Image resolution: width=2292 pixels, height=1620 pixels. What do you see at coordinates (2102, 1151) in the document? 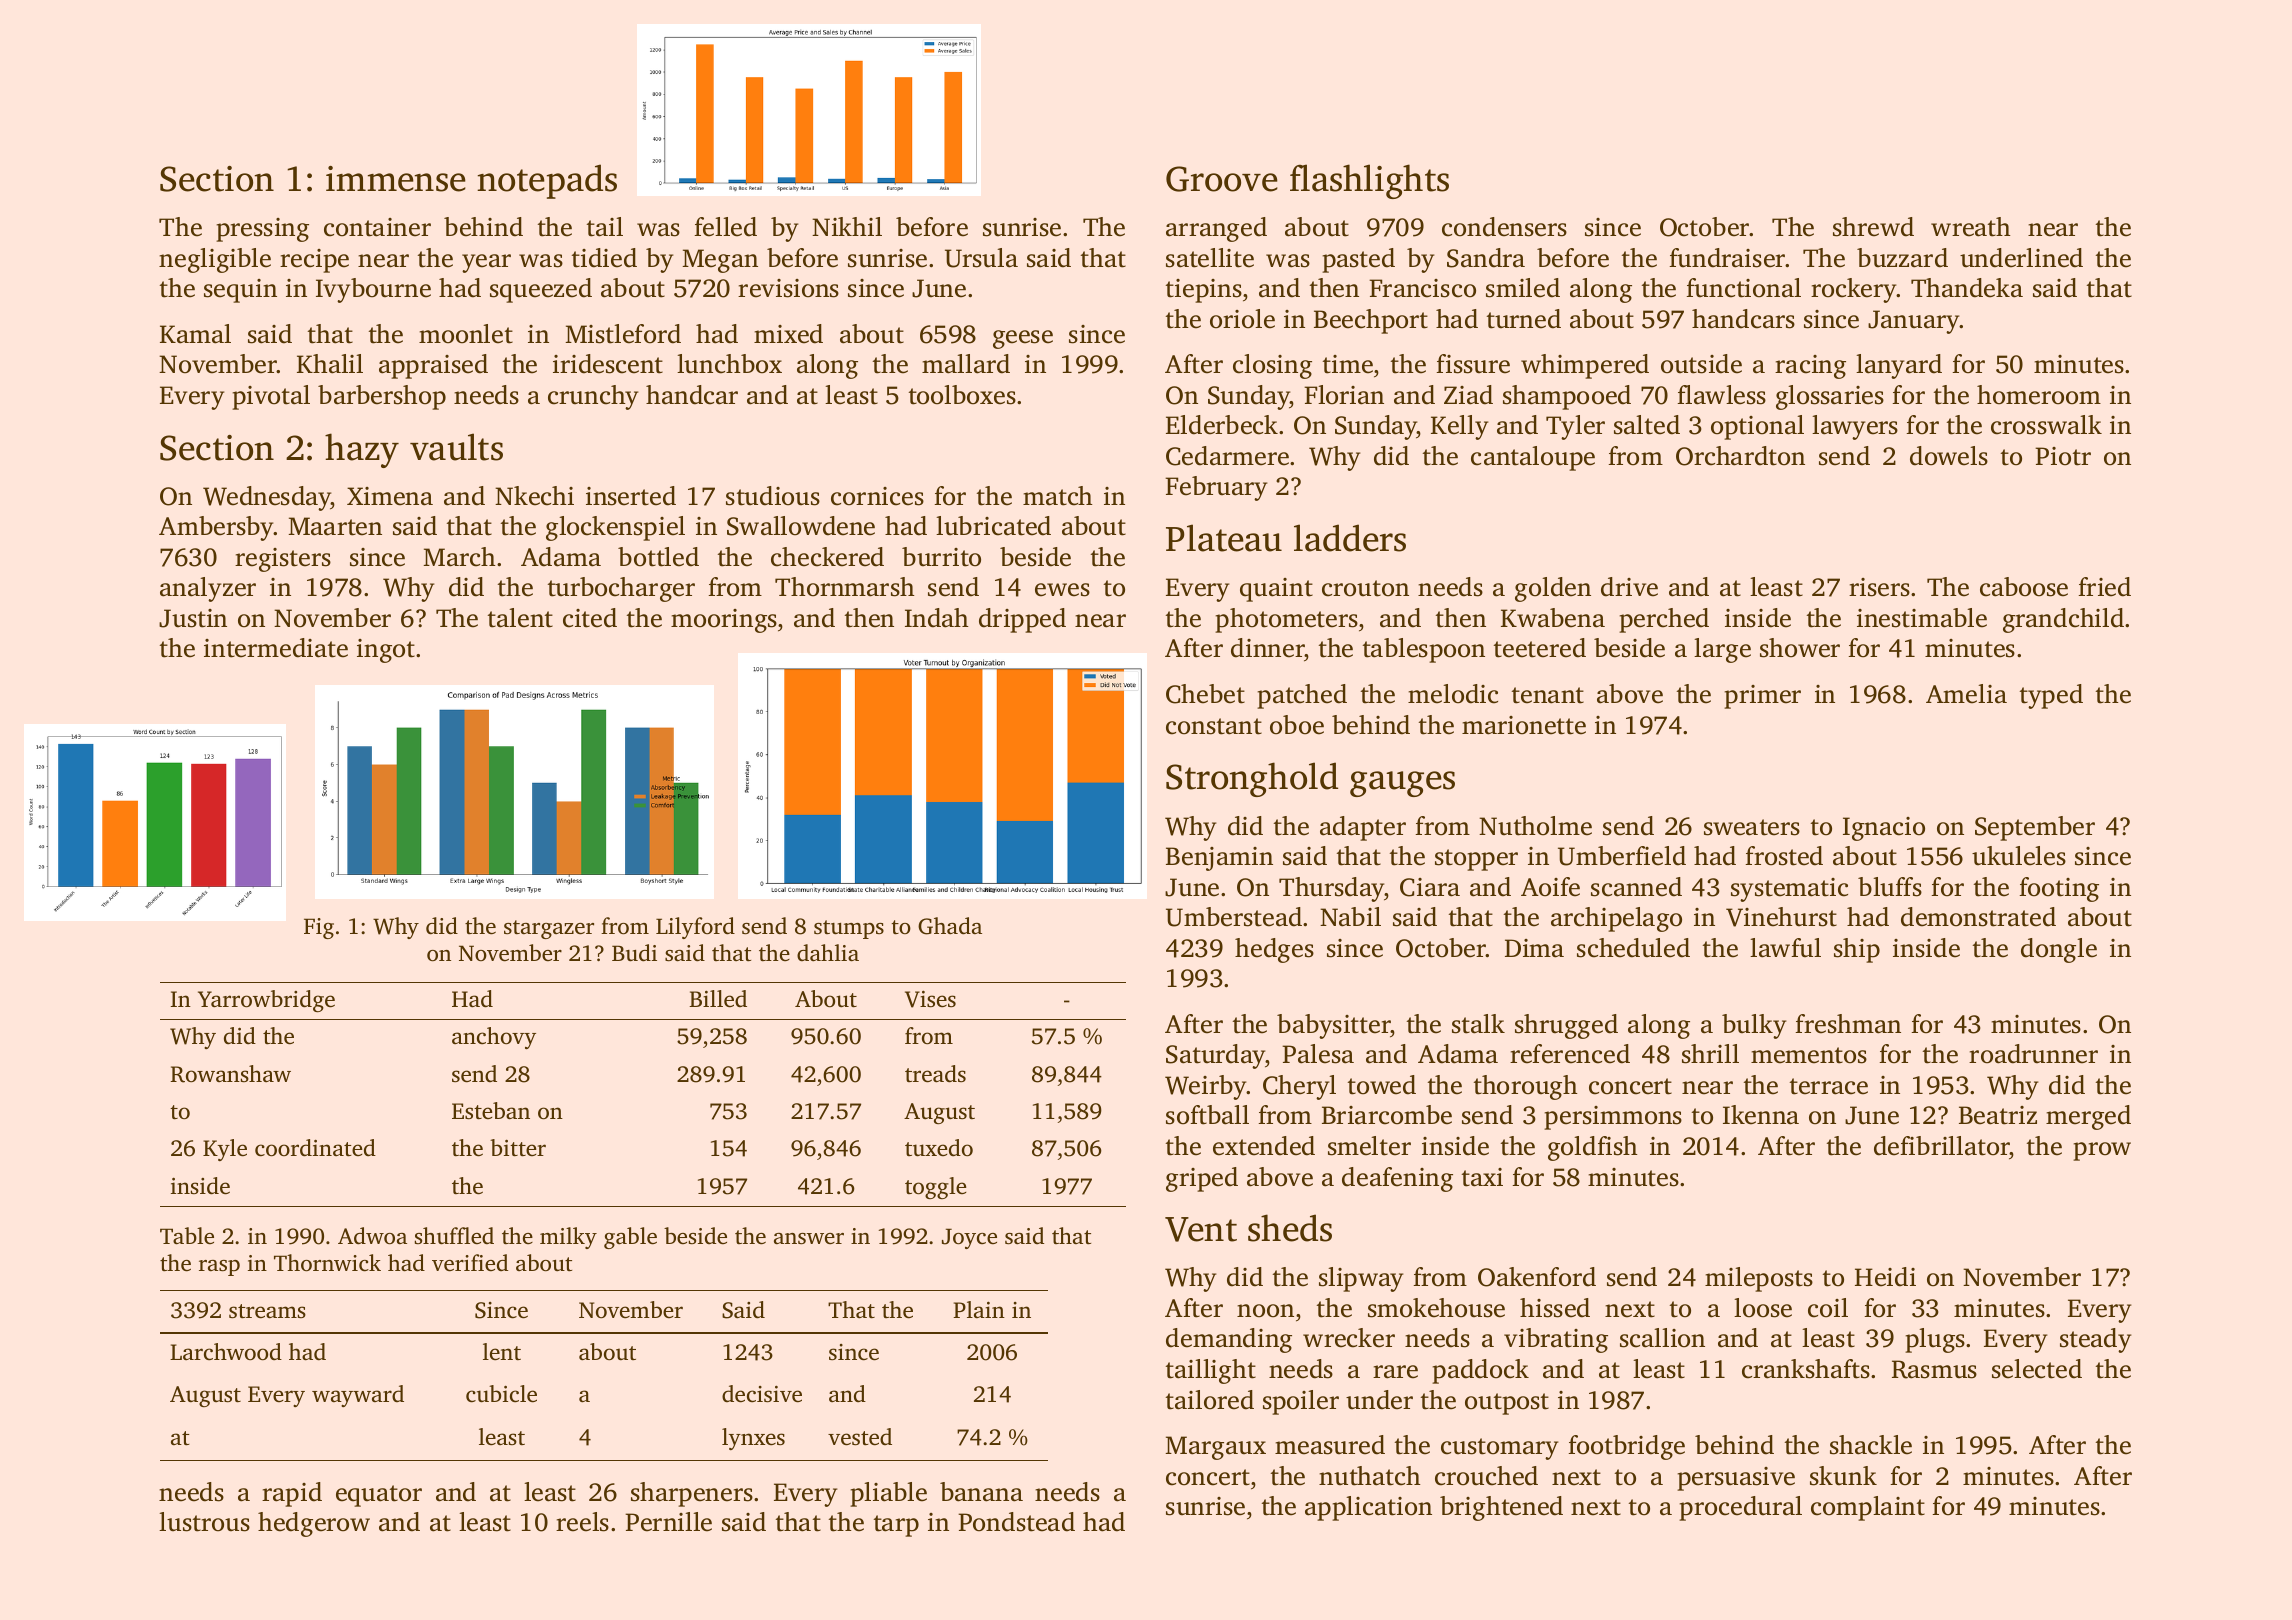
I see `prow` at bounding box center [2102, 1151].
